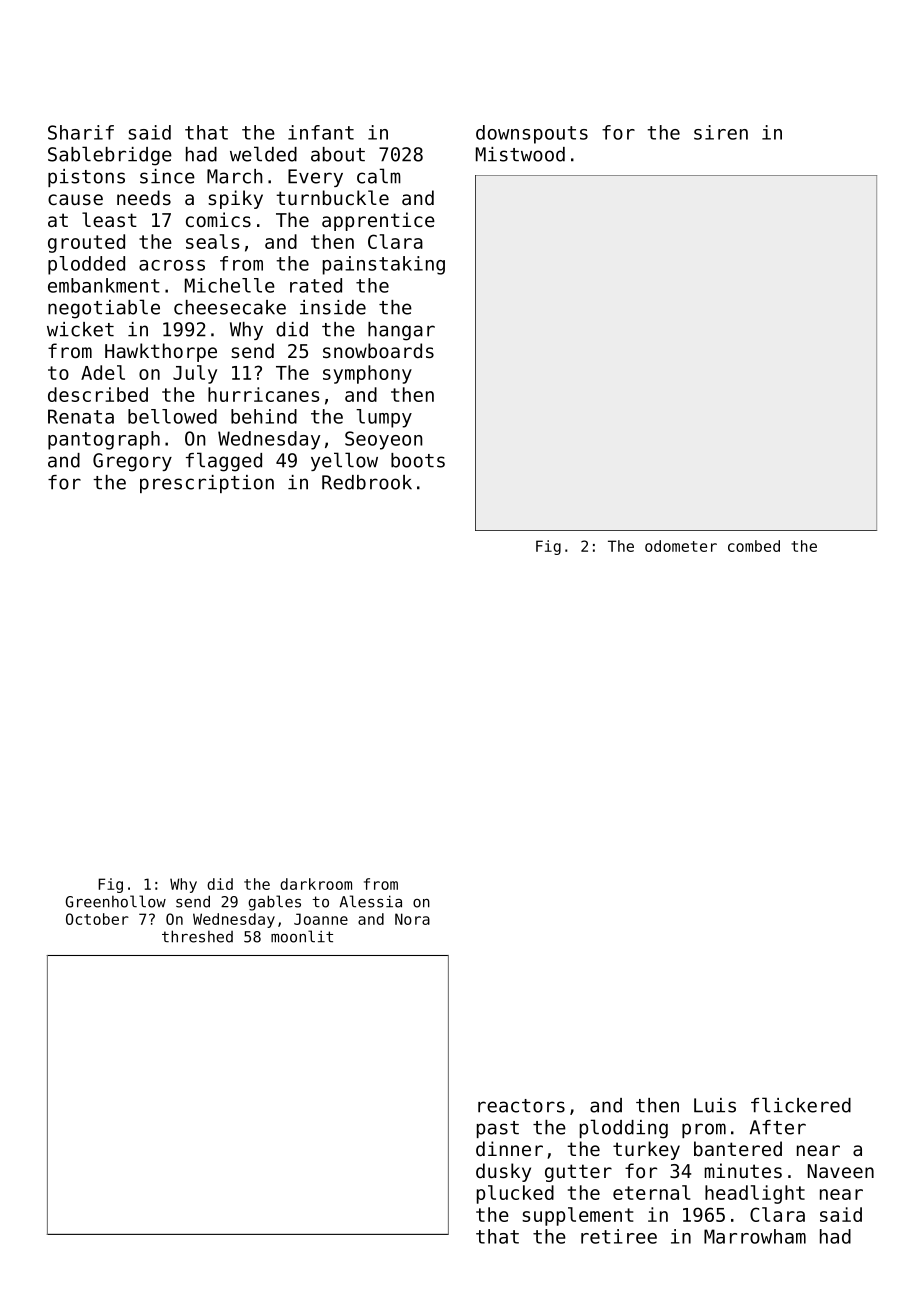 The width and height of the document is (924, 1314). What do you see at coordinates (520, 154) in the document?
I see `Mistwood` at bounding box center [520, 154].
